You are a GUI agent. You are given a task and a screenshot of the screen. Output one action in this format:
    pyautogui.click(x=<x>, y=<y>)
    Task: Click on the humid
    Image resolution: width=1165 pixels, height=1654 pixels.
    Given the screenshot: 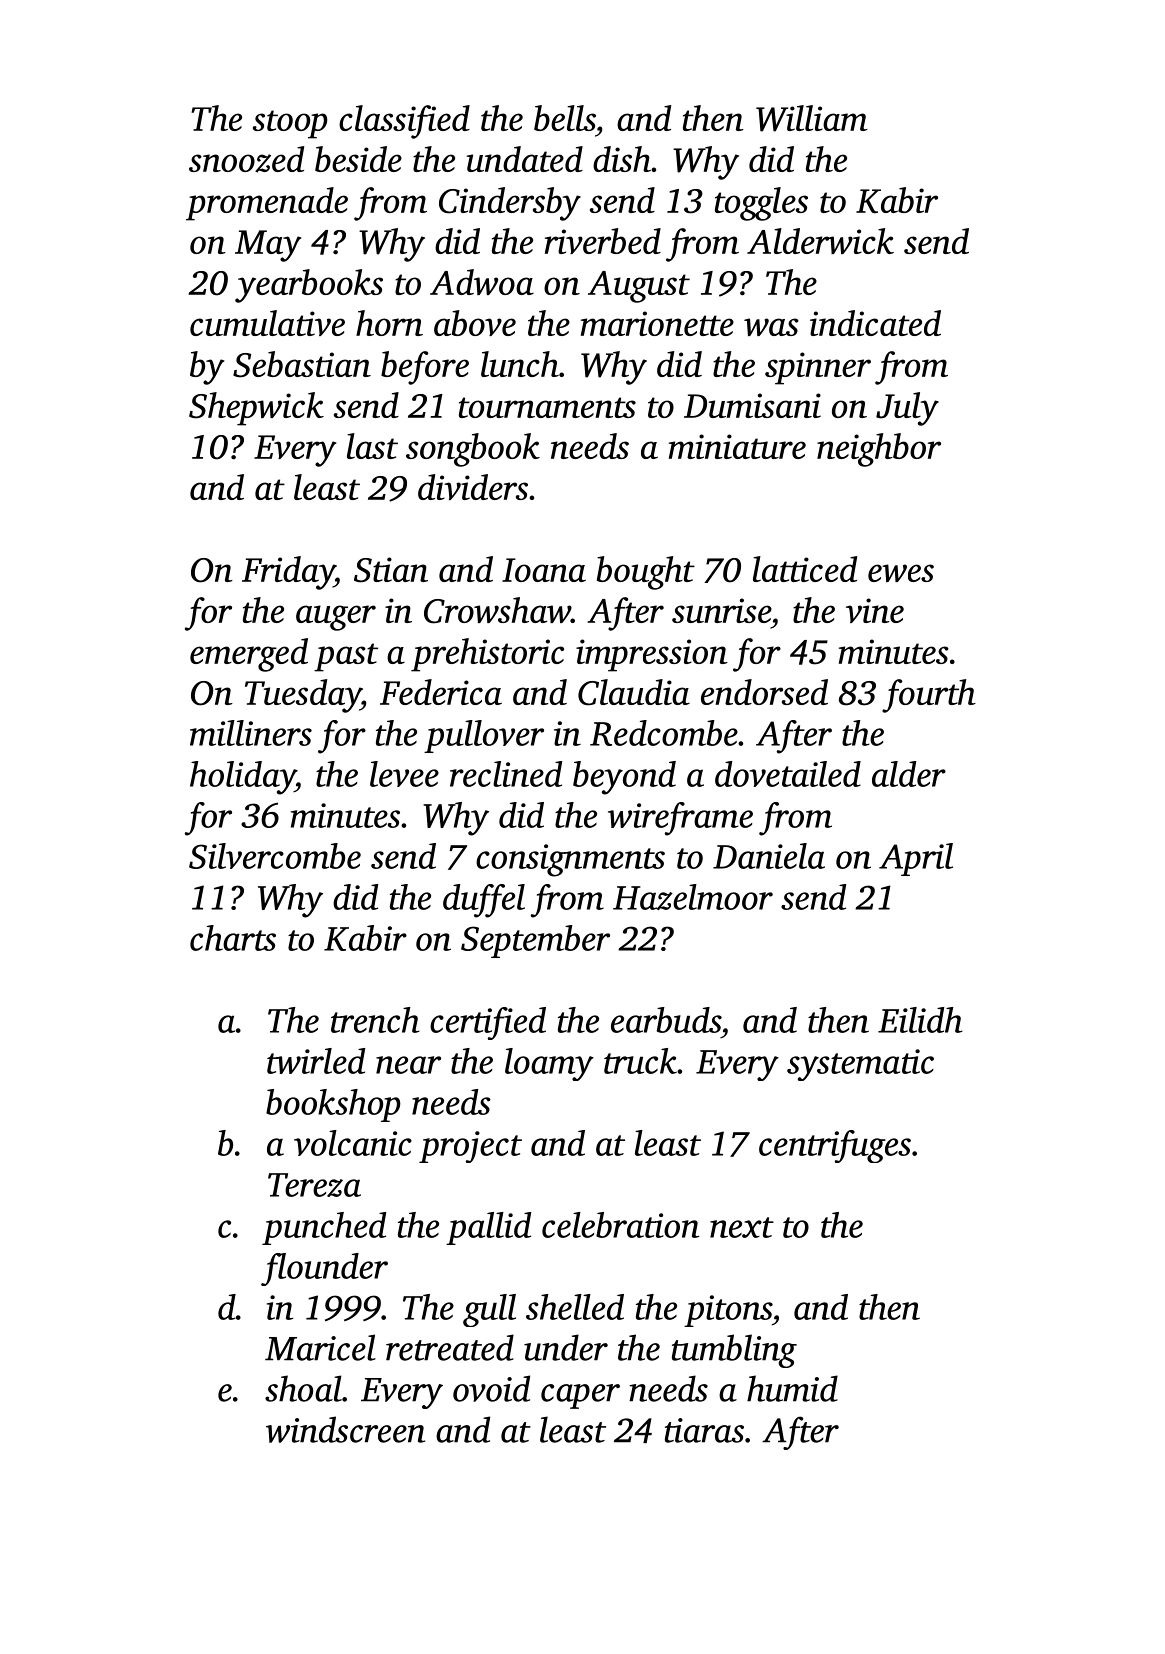 What is the action you would take?
    pyautogui.click(x=792, y=1388)
